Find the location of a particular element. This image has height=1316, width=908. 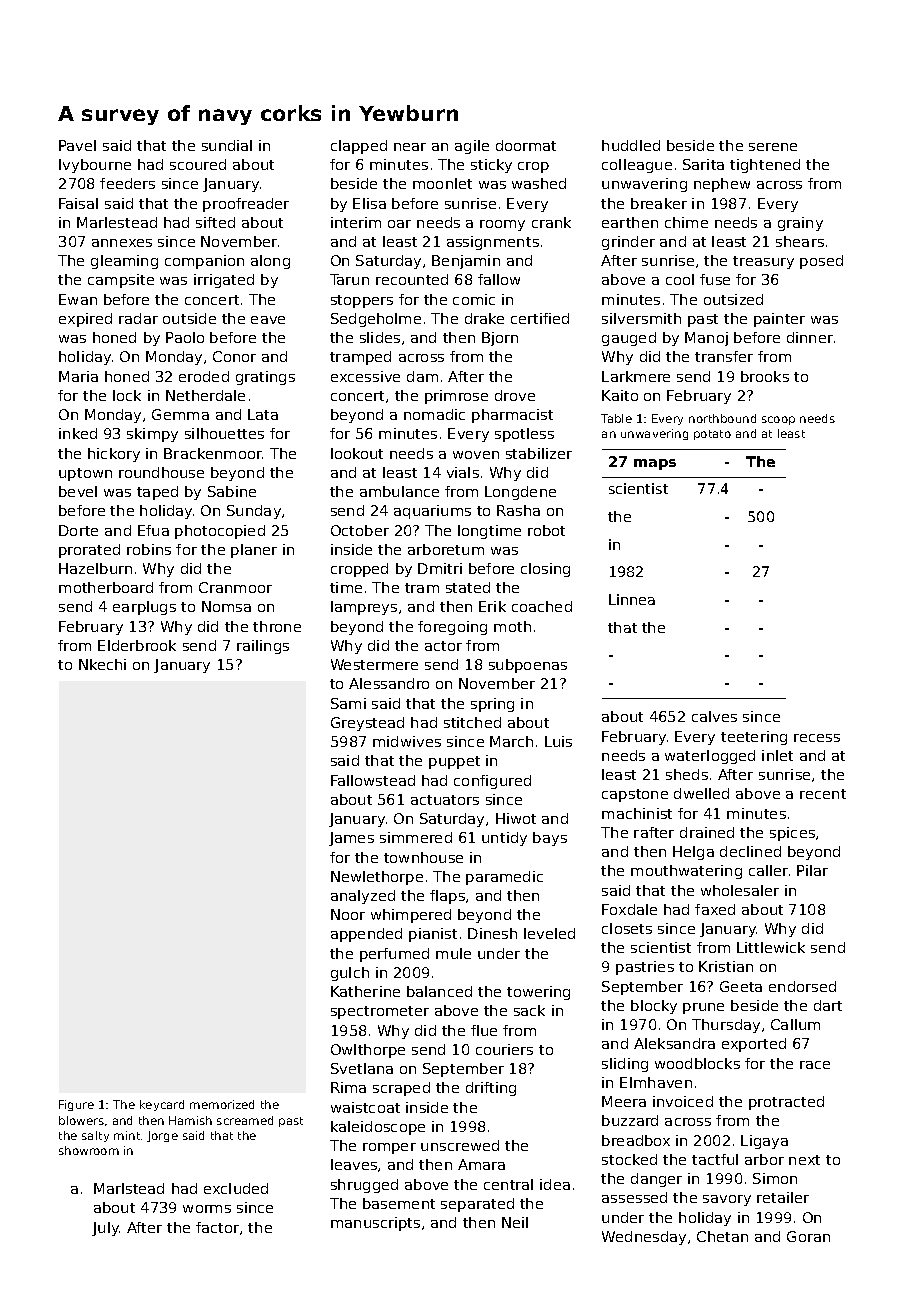

hickory is located at coordinates (114, 455).
